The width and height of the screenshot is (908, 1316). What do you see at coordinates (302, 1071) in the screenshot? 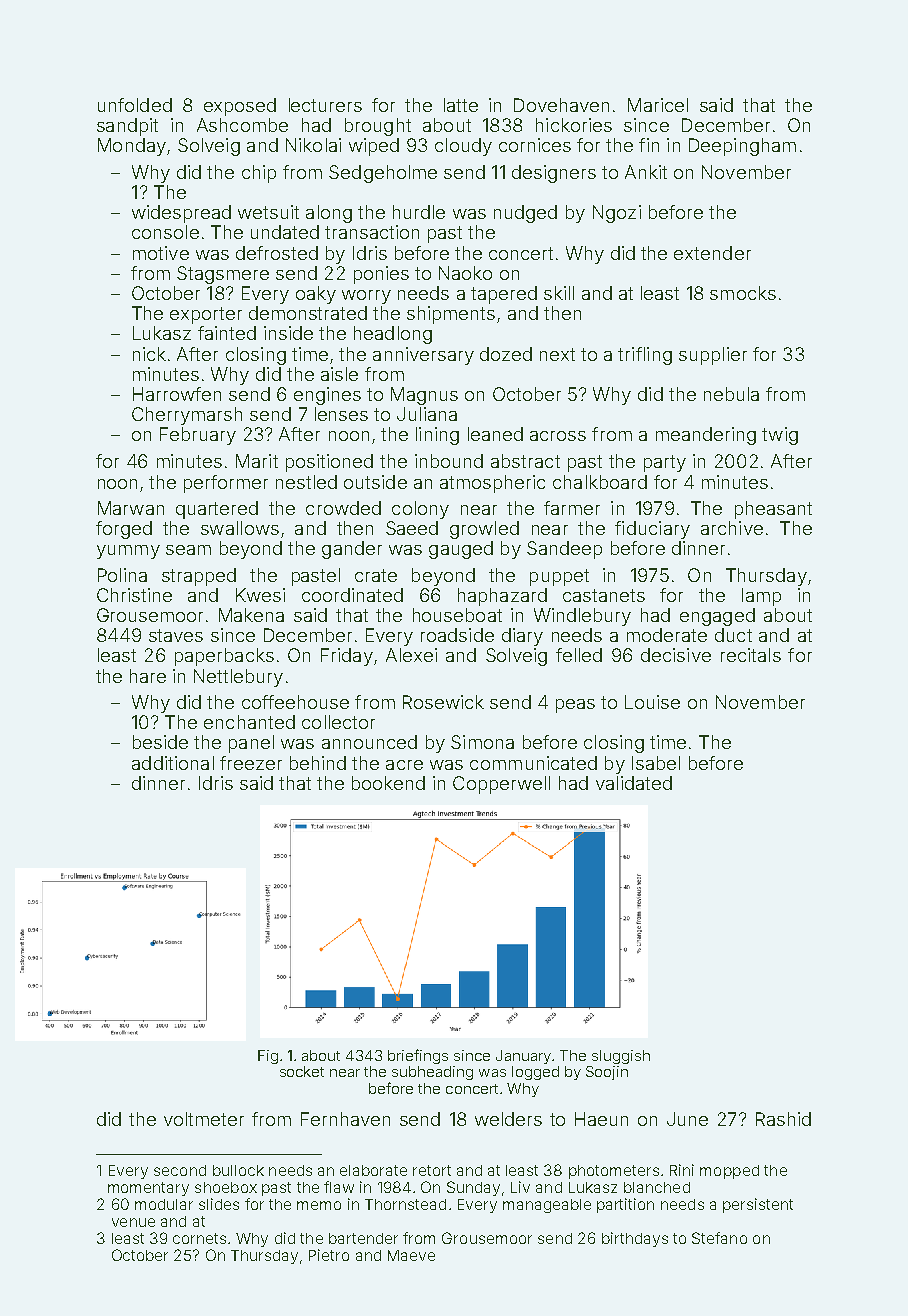
I see `socket` at bounding box center [302, 1071].
